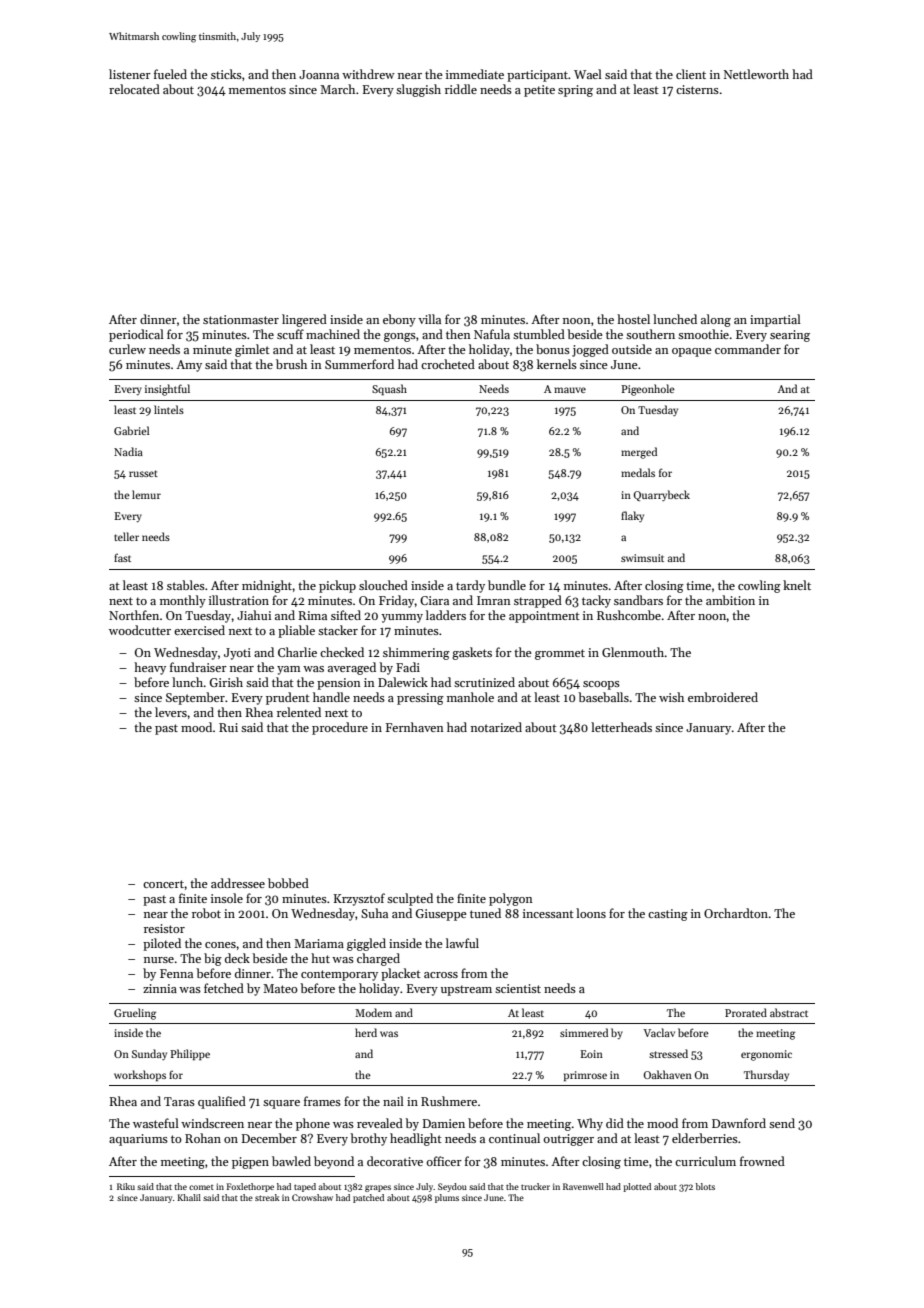 This screenshot has height=1308, width=924. What do you see at coordinates (226, 682) in the screenshot?
I see `Girish` at bounding box center [226, 682].
